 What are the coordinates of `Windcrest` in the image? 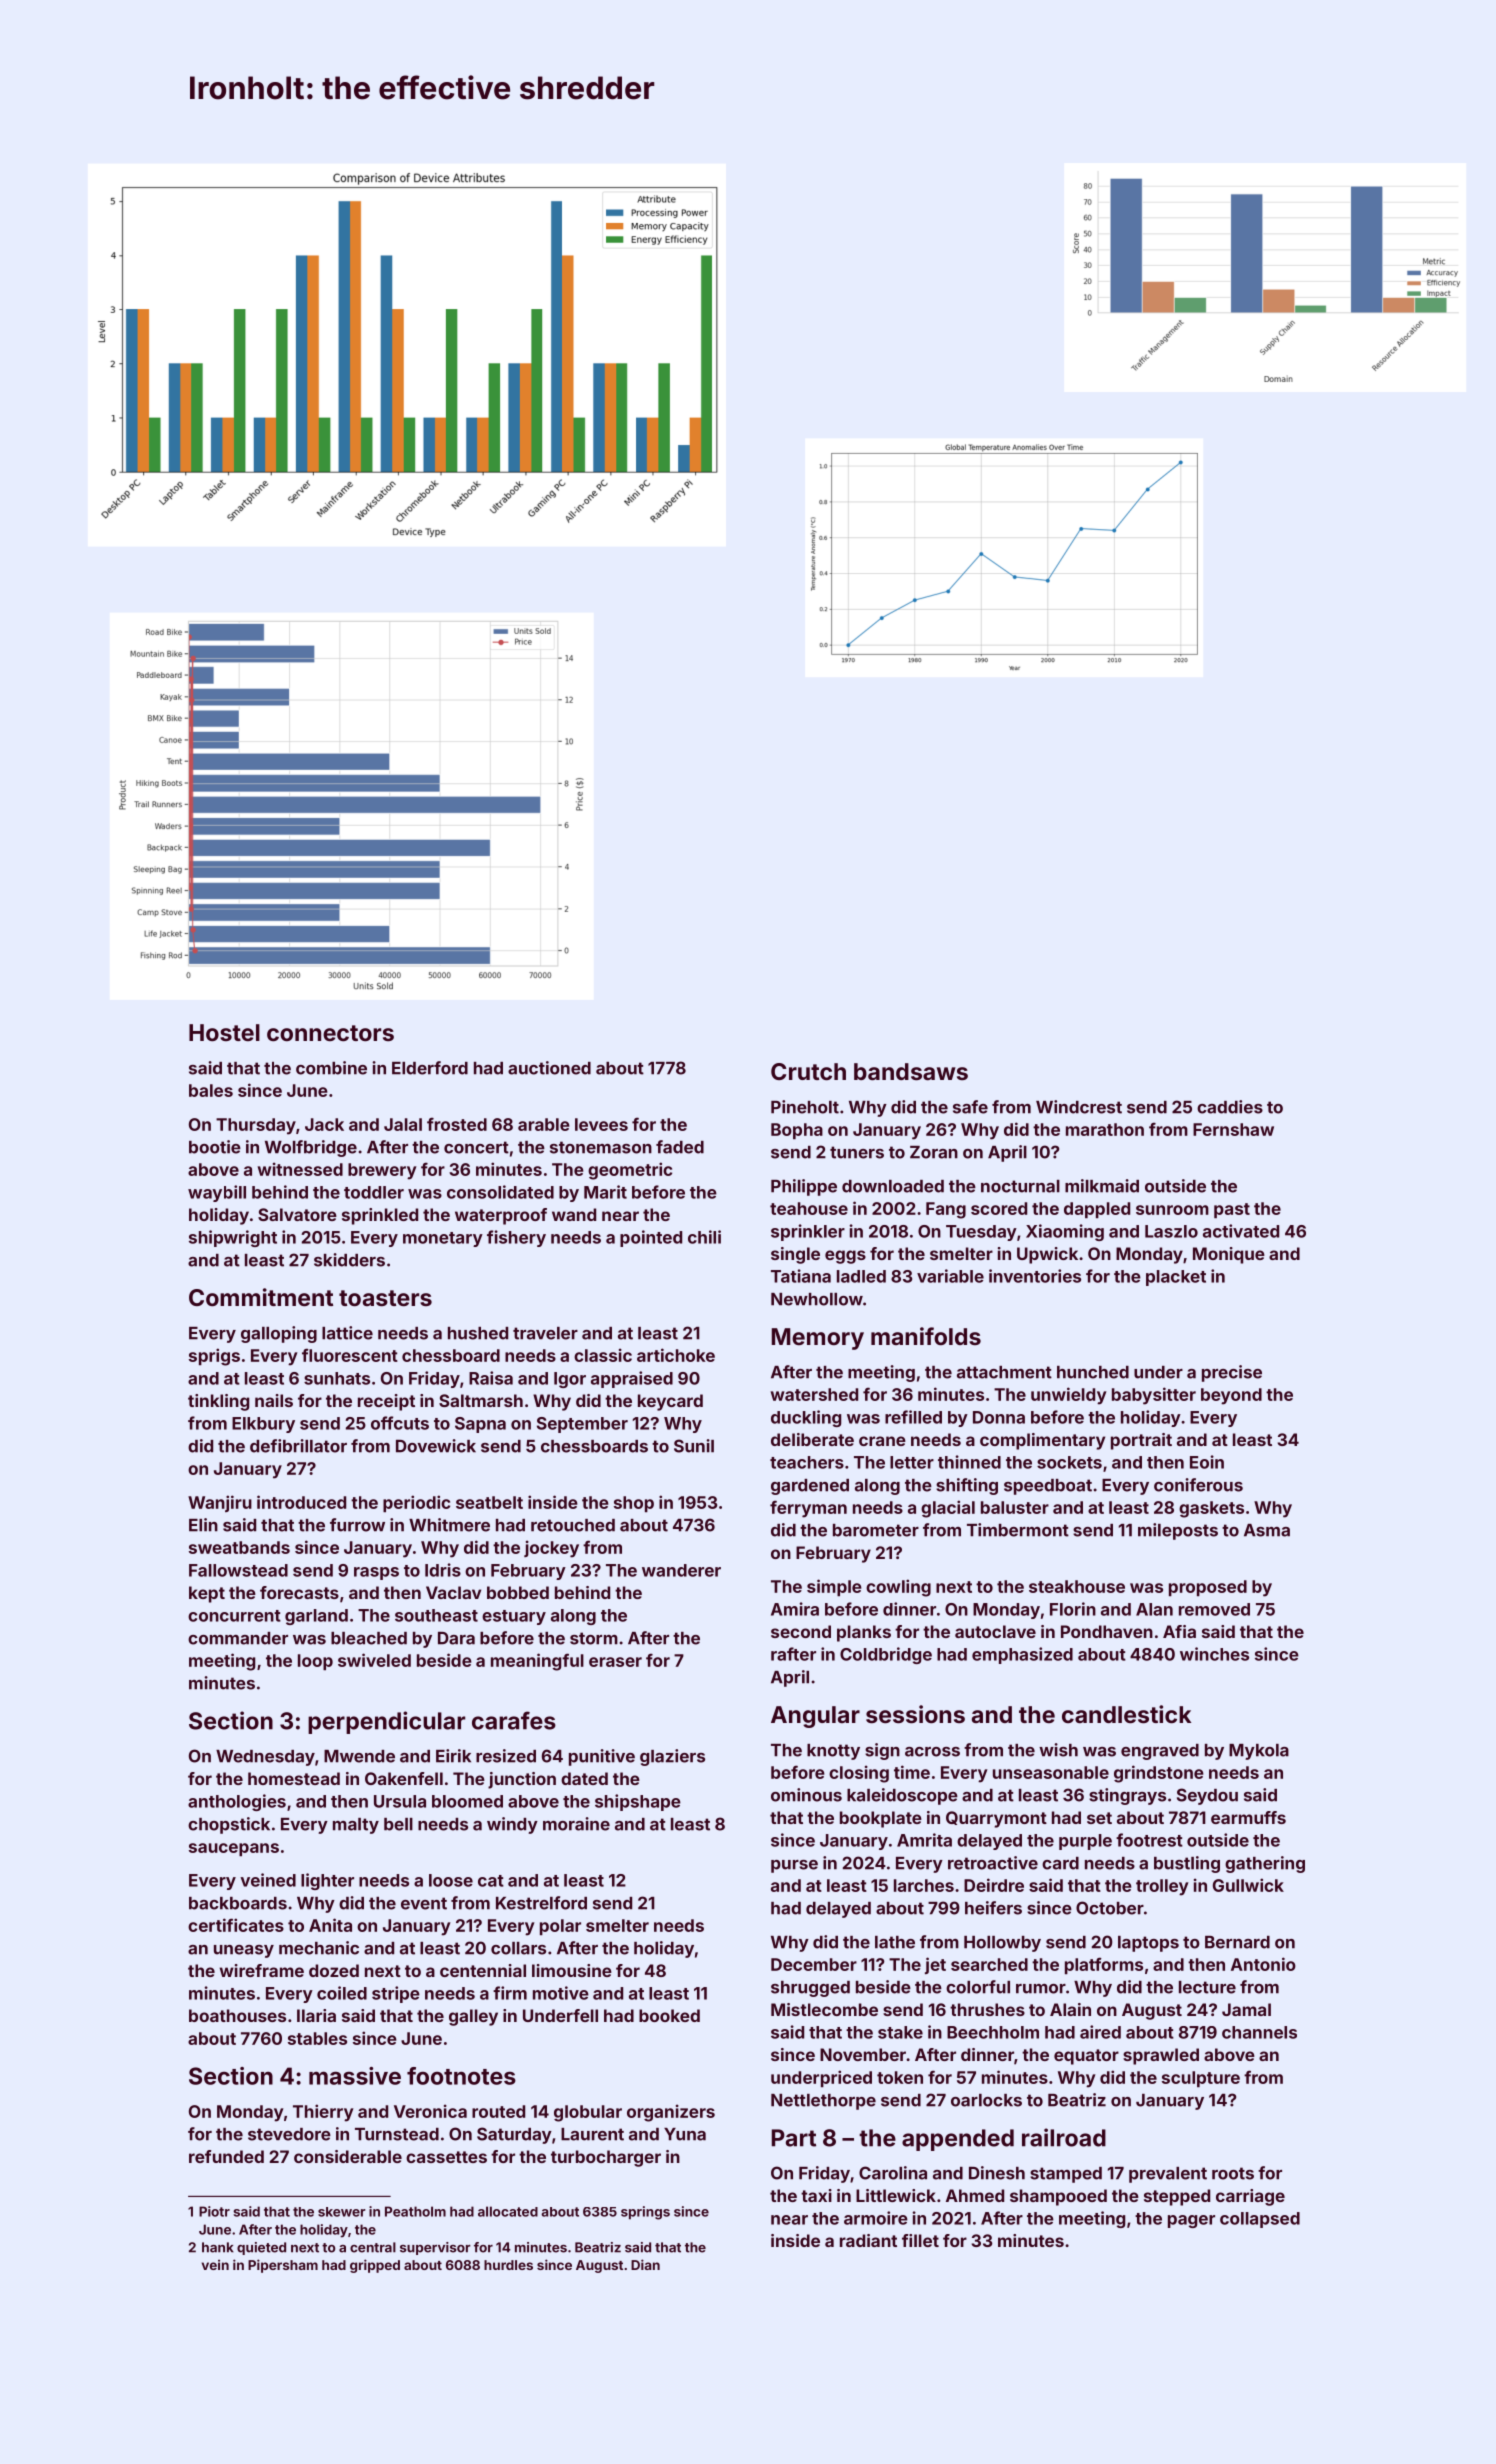 It's located at (1079, 1107).
